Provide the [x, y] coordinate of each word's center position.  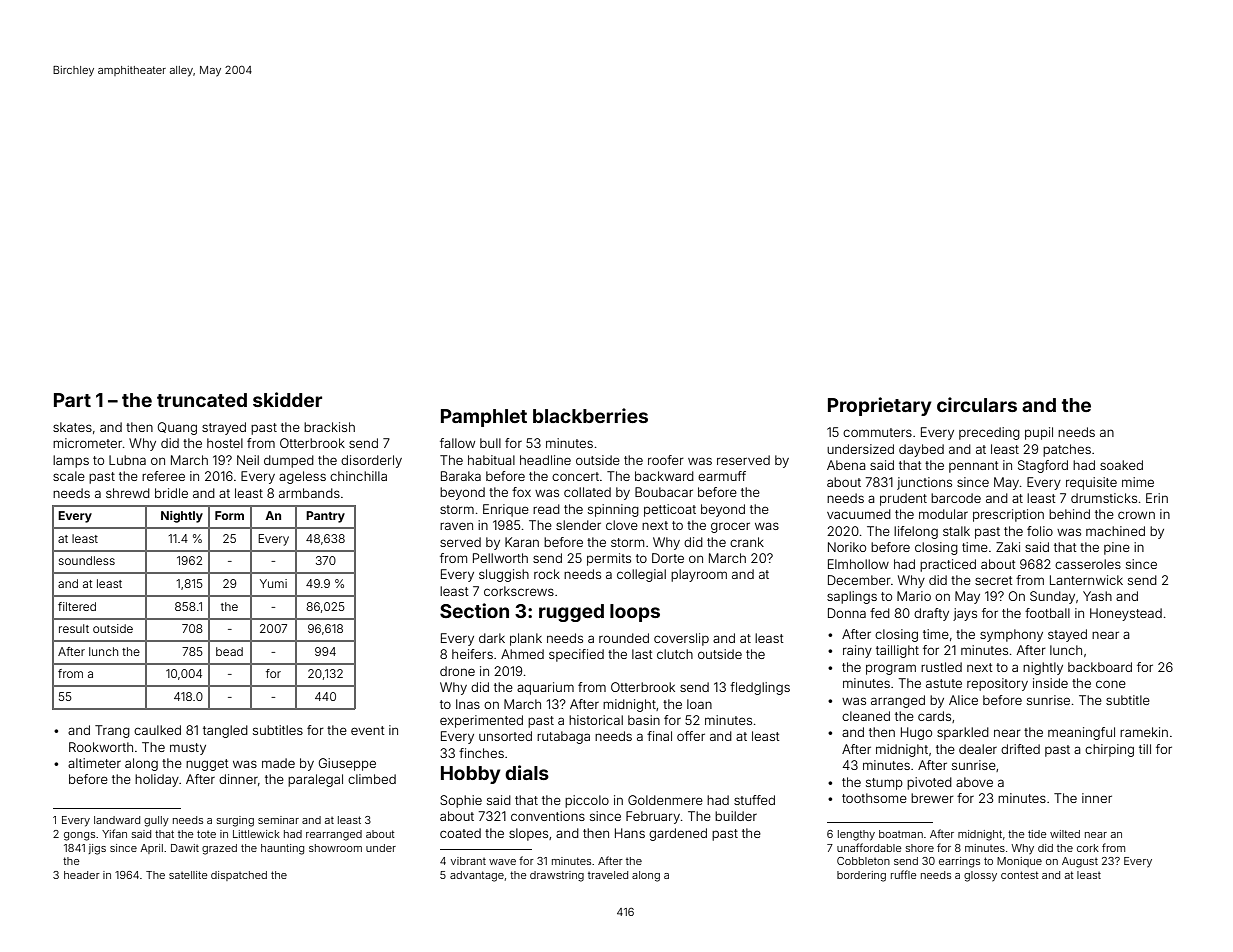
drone [457, 671]
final [659, 736]
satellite [188, 875]
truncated [202, 400]
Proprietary [880, 406]
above [974, 782]
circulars [977, 404]
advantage [477, 876]
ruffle [904, 874]
